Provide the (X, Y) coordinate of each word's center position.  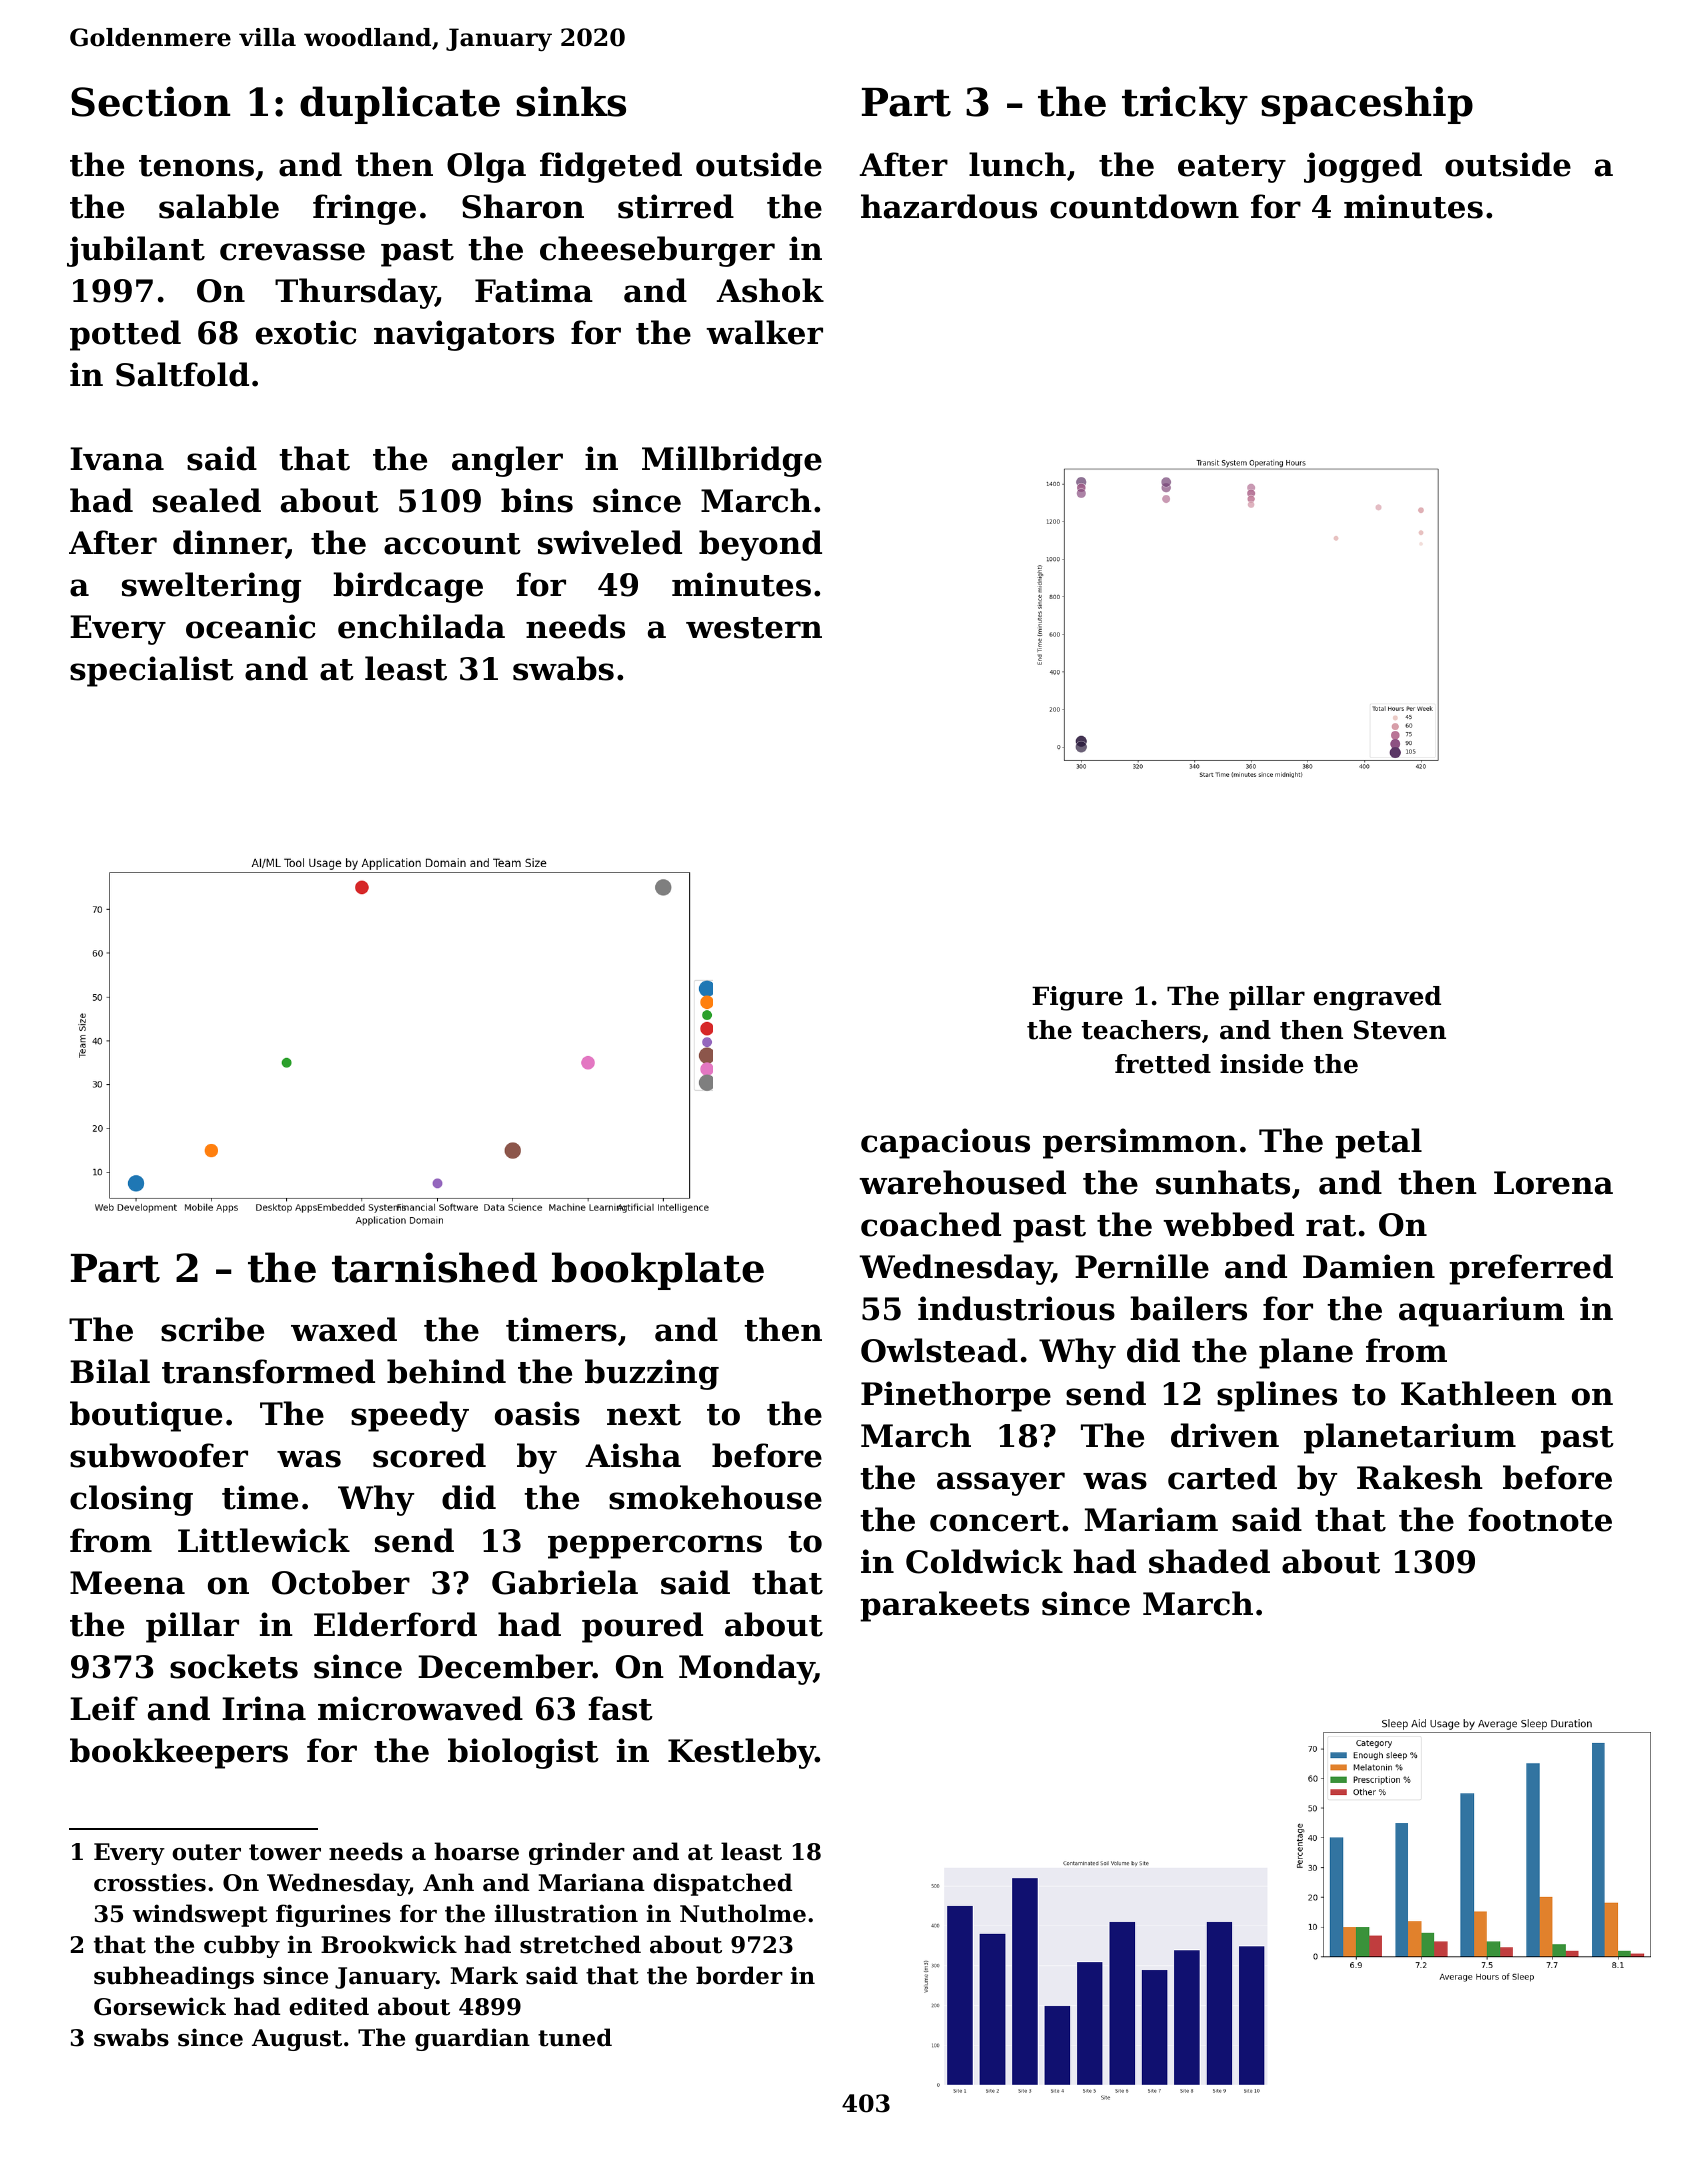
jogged (1363, 167)
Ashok (770, 290)
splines (1277, 1396)
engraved (1377, 998)
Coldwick (984, 1561)
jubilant (136, 251)
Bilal (110, 1371)
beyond (760, 545)
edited (329, 2006)
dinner (229, 544)
